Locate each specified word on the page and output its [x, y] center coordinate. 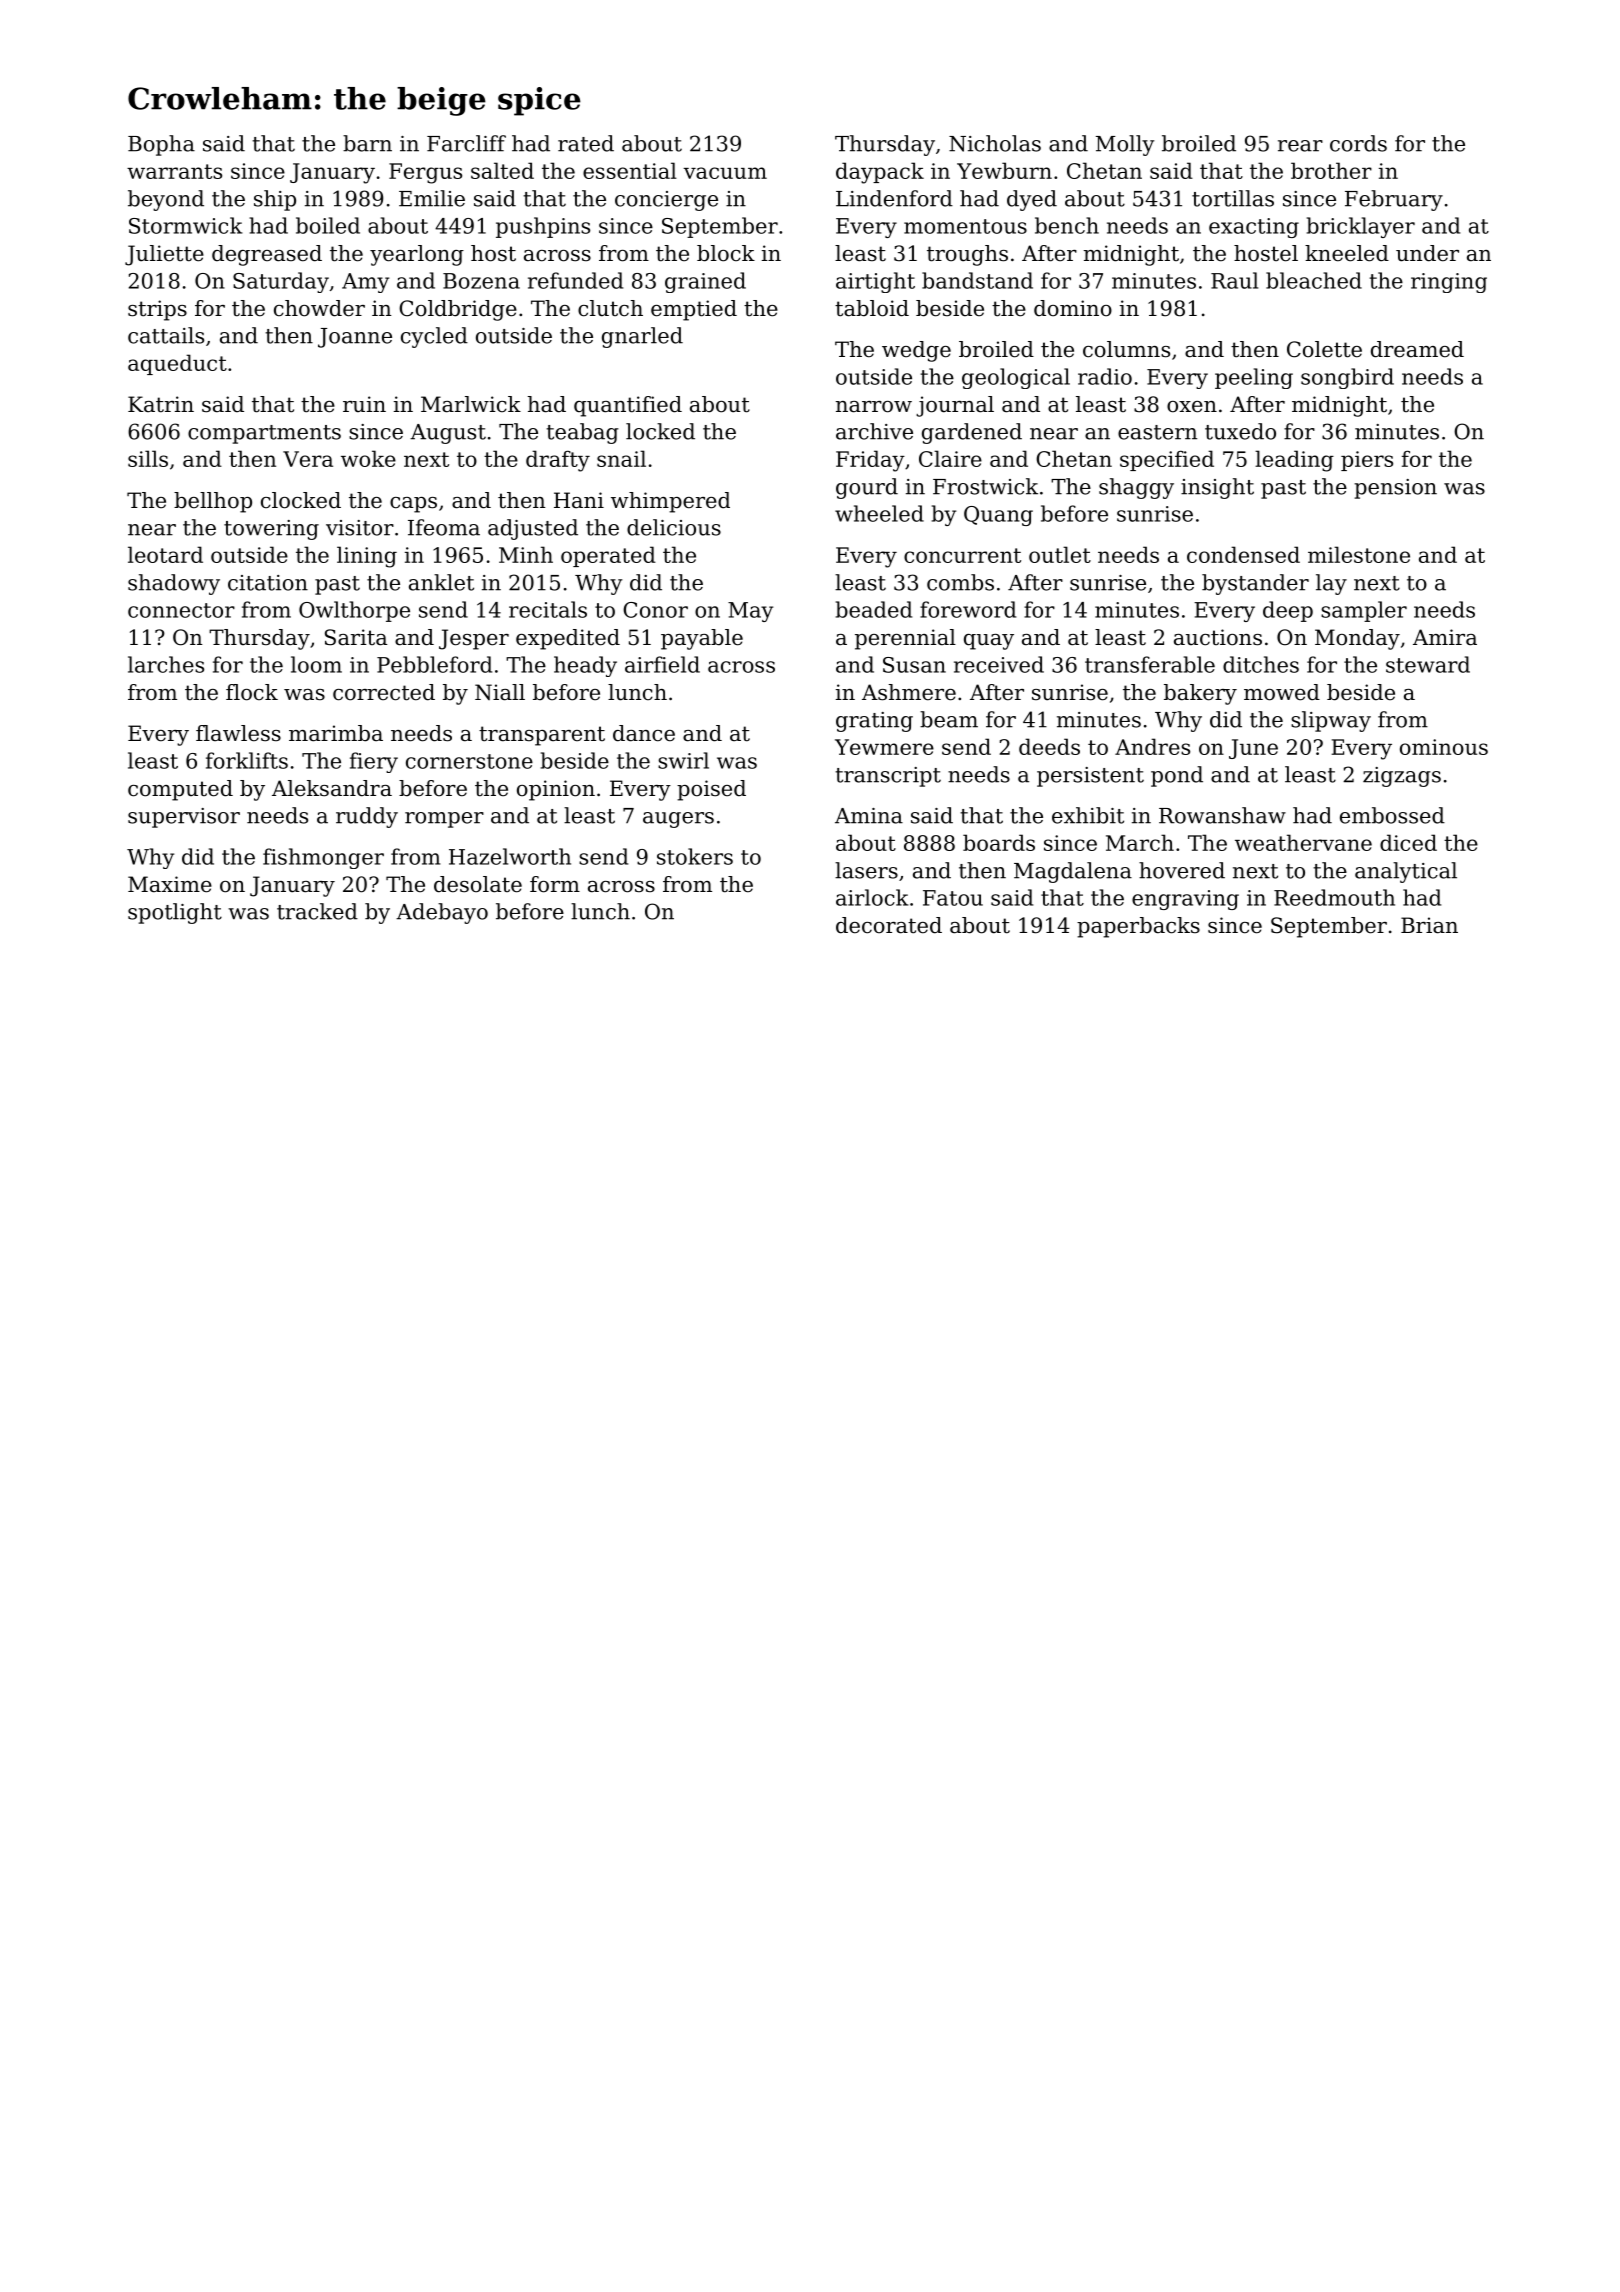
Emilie [432, 198]
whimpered [670, 502]
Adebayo [442, 913]
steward [1428, 664]
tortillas [1233, 198]
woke [368, 458]
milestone [1359, 554]
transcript [888, 777]
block [726, 253]
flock [252, 692]
